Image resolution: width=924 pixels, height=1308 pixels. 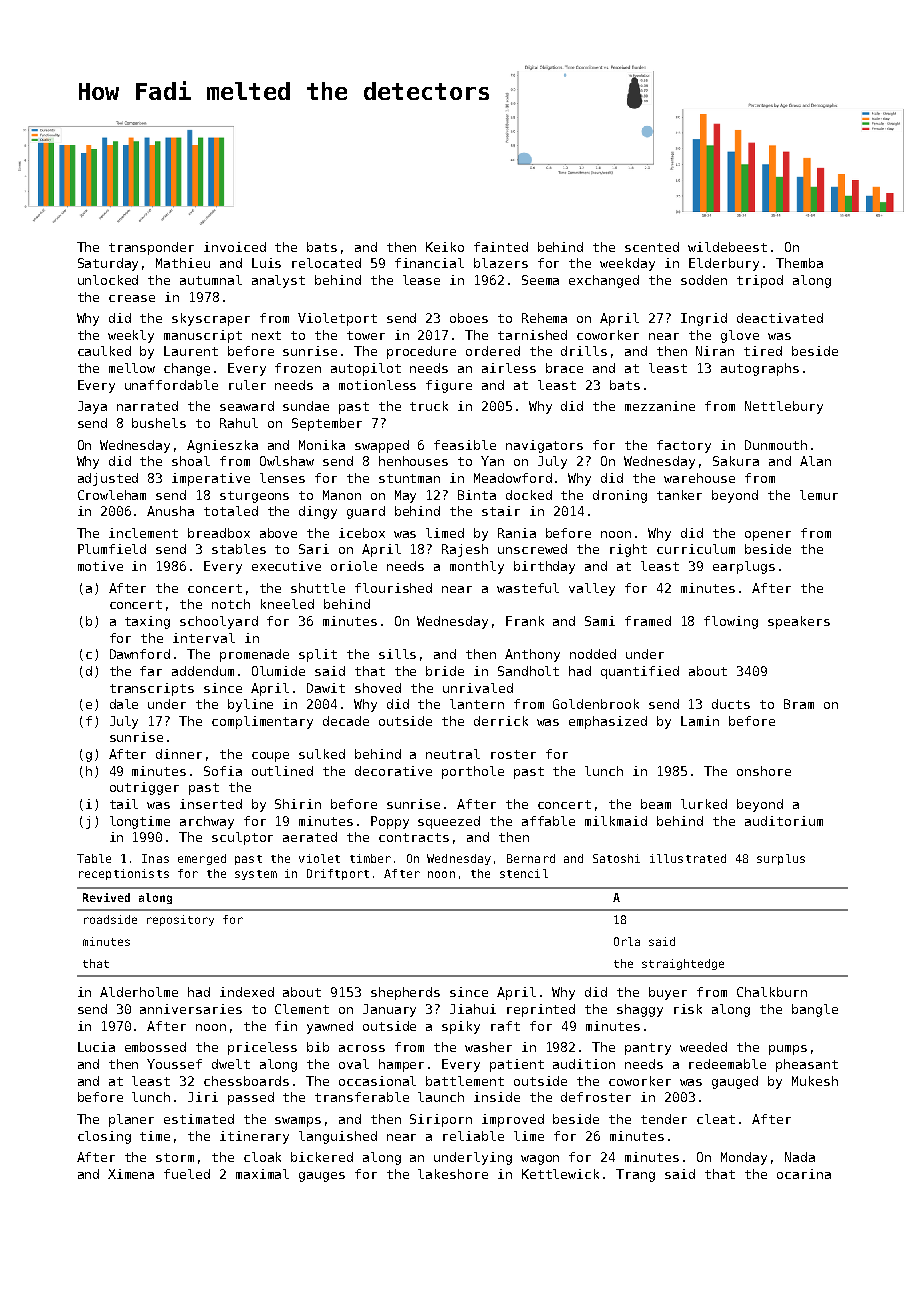 What do you see at coordinates (203, 671) in the screenshot?
I see `addendum` at bounding box center [203, 671].
